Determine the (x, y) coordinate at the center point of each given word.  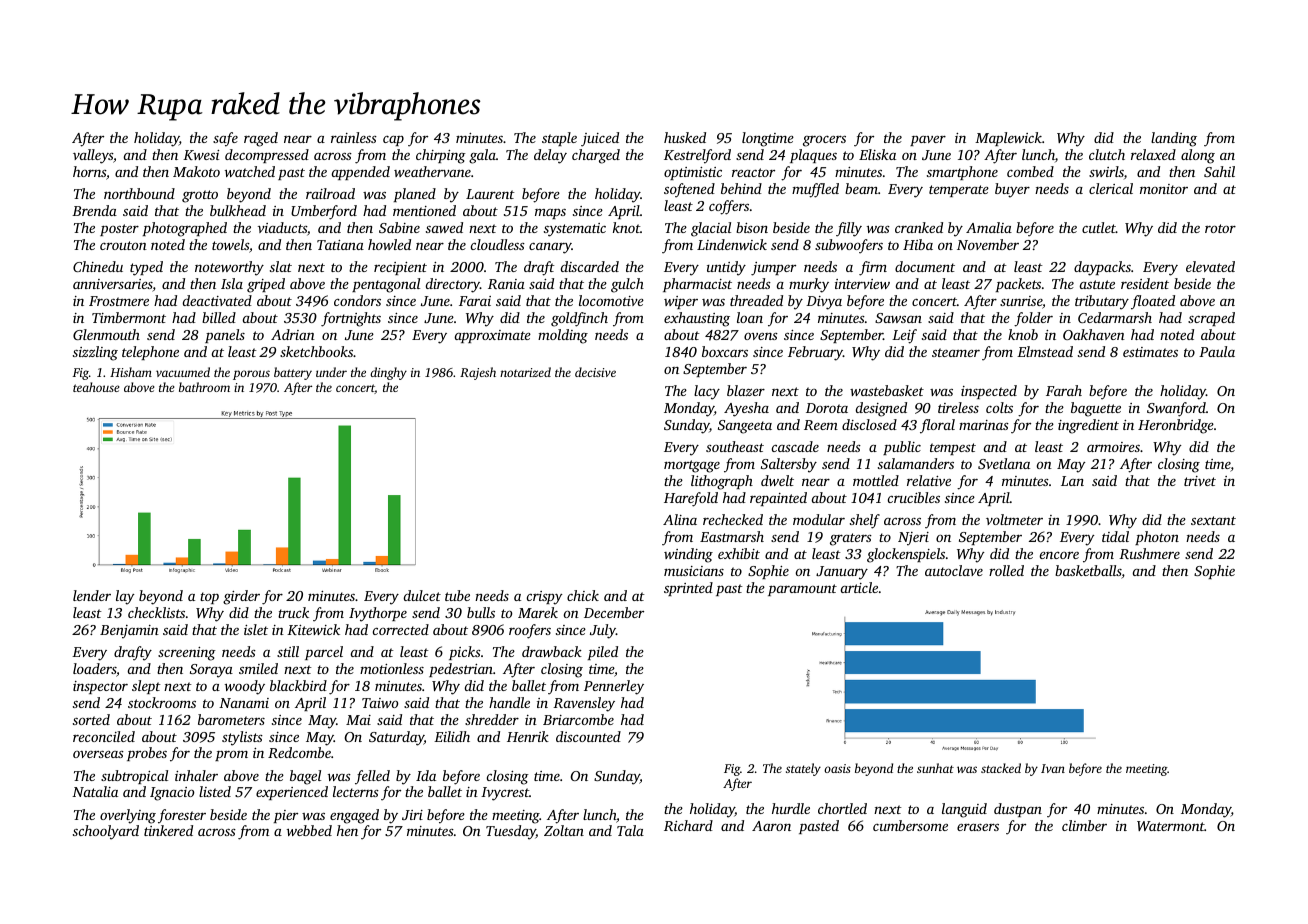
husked (685, 137)
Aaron (771, 826)
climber (1084, 825)
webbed (309, 830)
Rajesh (478, 373)
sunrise (1021, 301)
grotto (200, 196)
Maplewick (1008, 139)
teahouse (96, 387)
